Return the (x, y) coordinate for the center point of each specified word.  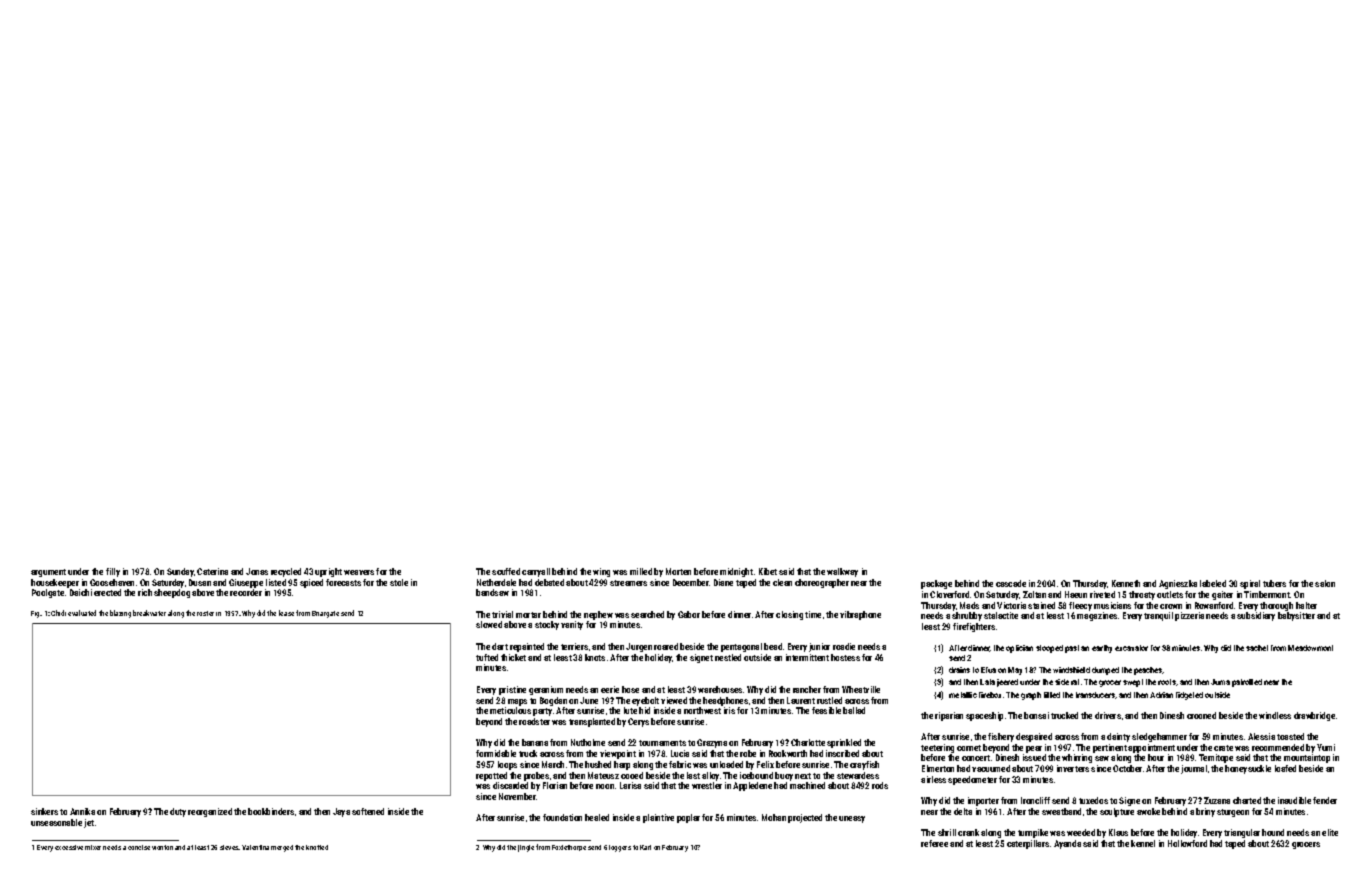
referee (934, 843)
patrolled (1247, 683)
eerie (610, 689)
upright (328, 572)
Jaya (341, 812)
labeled (1213, 583)
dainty (1118, 737)
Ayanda (1067, 844)
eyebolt (645, 701)
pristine (512, 690)
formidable (496, 753)
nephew (598, 615)
